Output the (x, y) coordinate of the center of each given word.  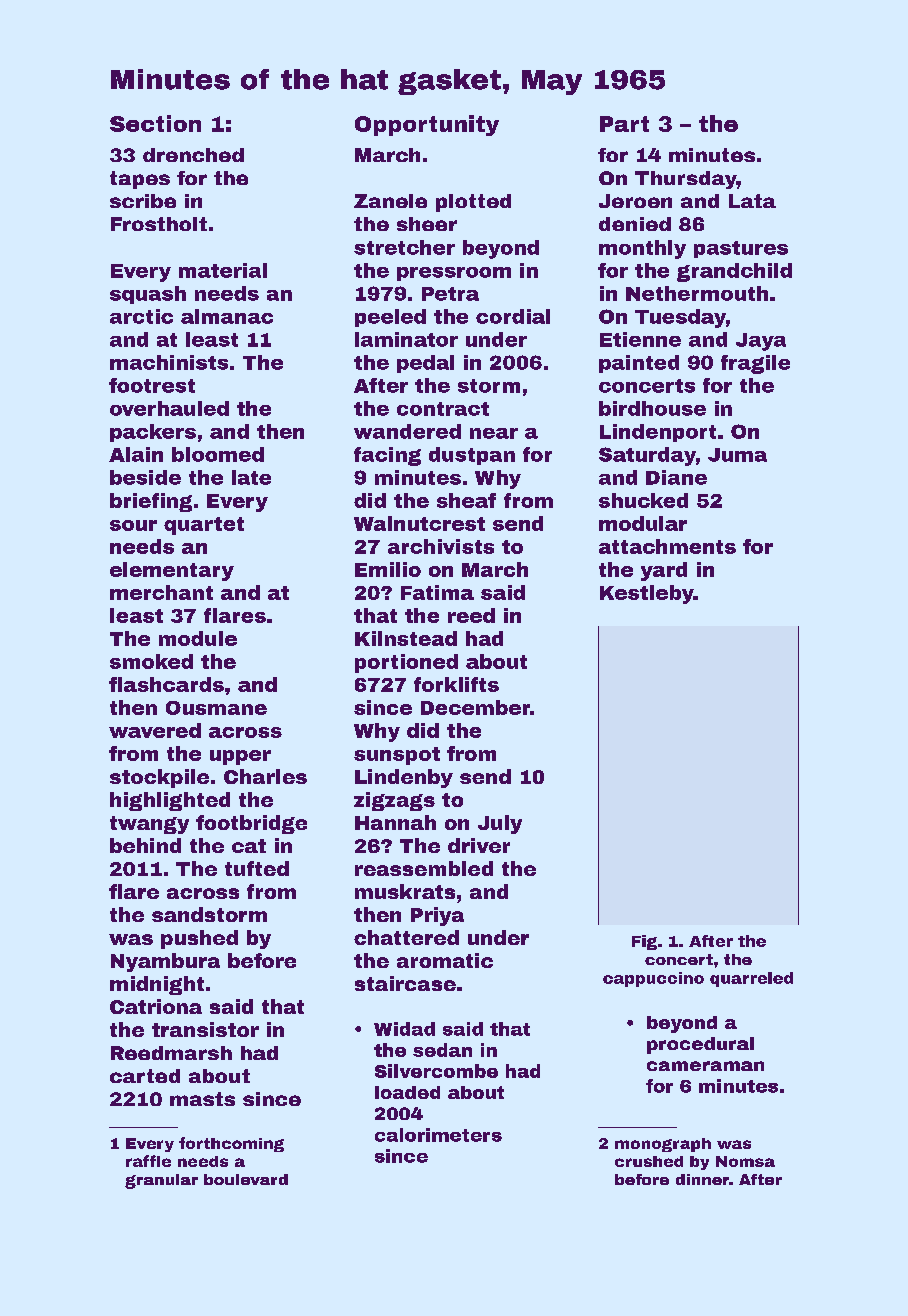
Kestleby (647, 594)
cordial (513, 316)
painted (639, 364)
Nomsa (745, 1161)
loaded (407, 1092)
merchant (161, 592)
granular (161, 1181)
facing (387, 456)
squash (148, 295)
